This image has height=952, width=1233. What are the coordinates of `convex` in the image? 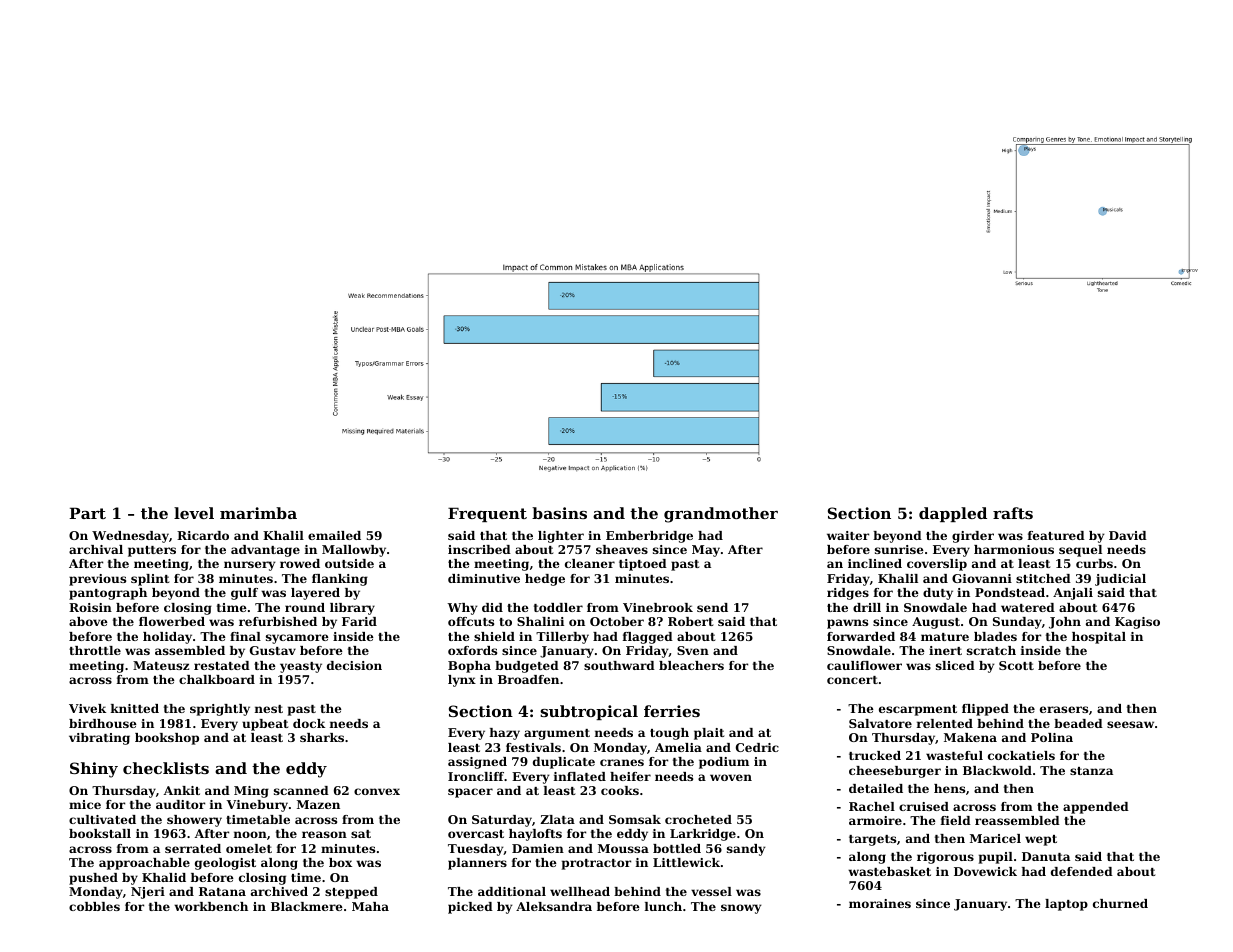 It's located at (377, 791).
